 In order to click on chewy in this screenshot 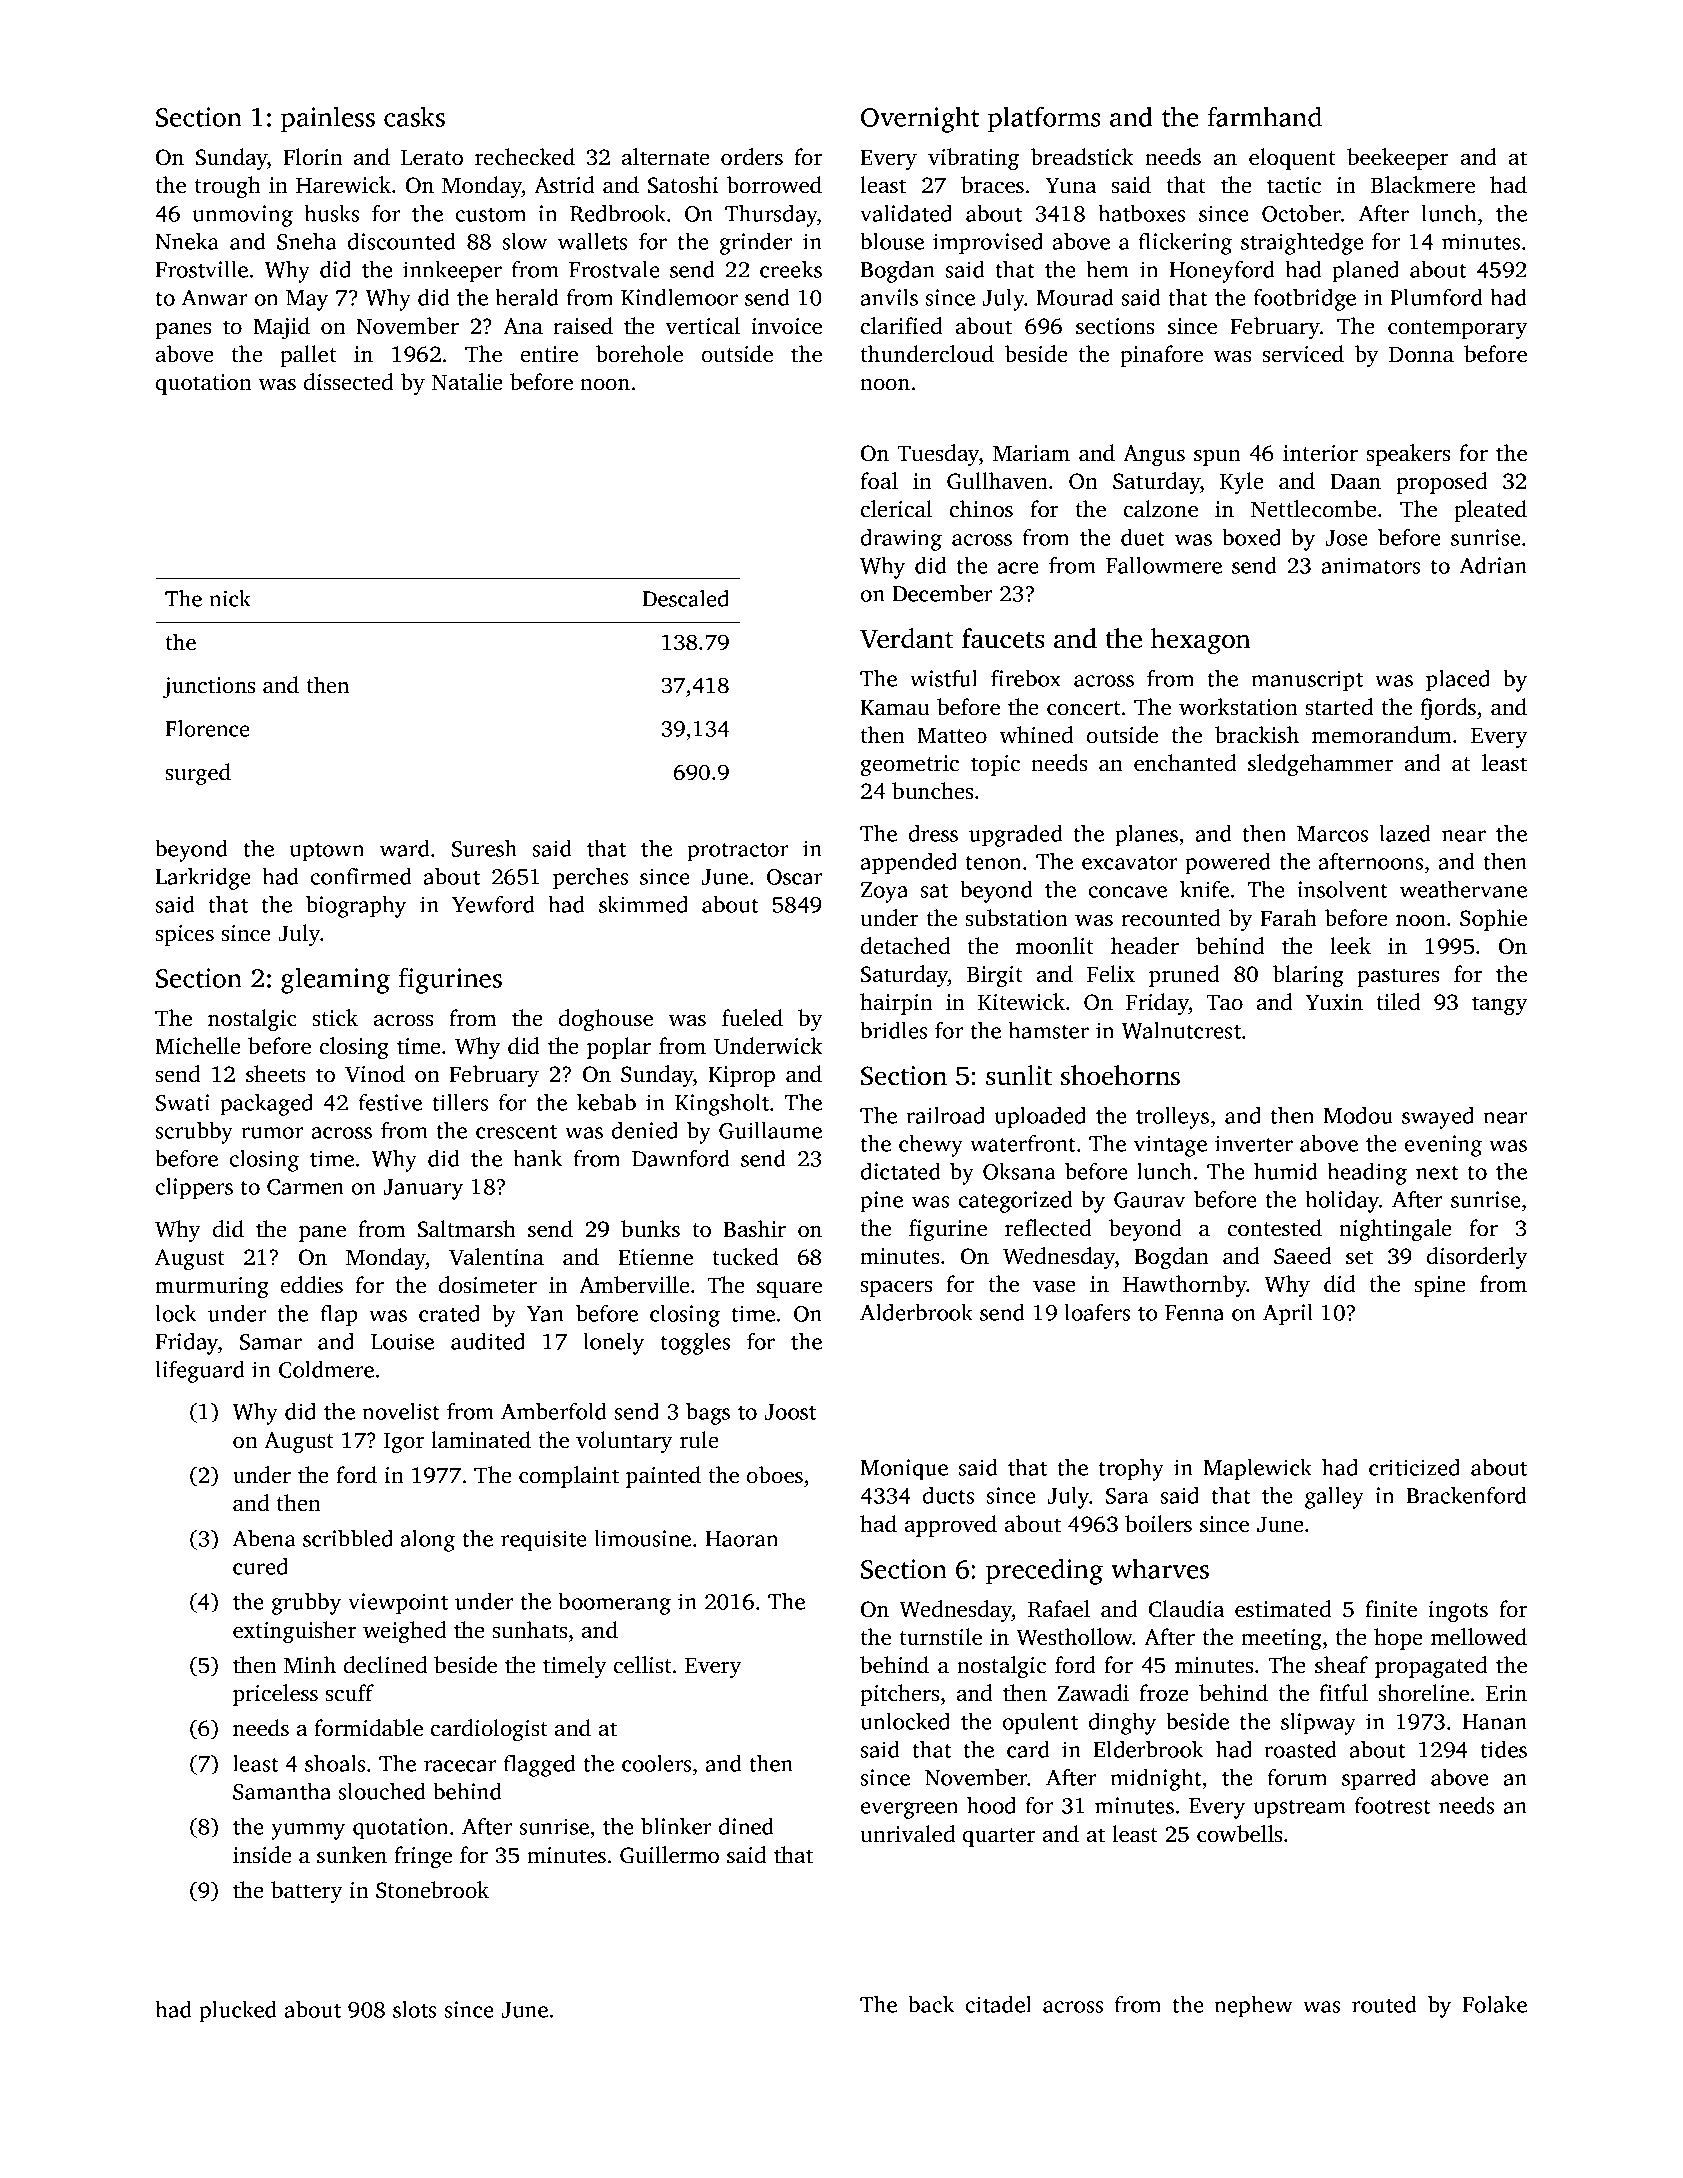, I will do `click(931, 1146)`.
